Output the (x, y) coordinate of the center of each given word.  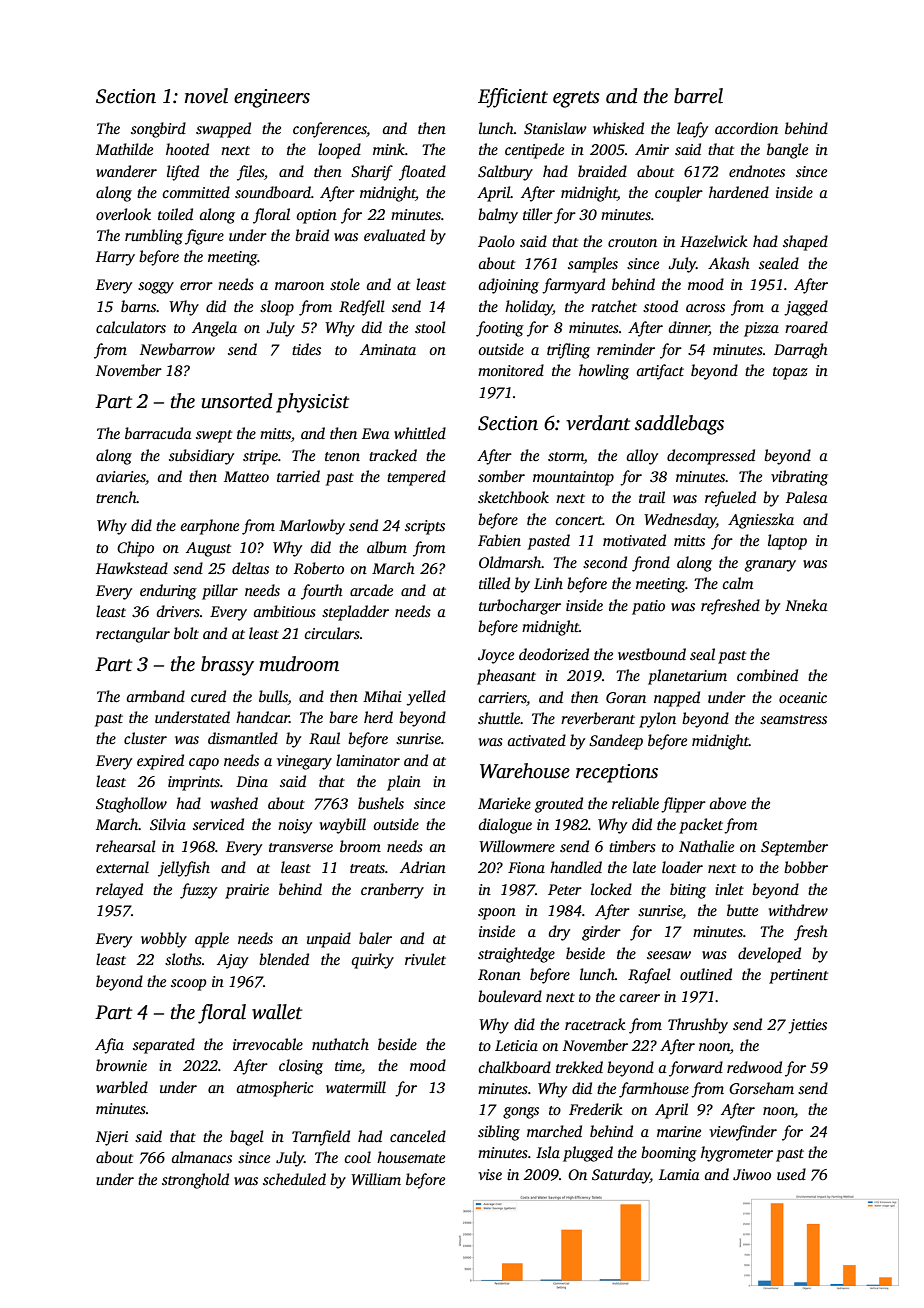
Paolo (496, 241)
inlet (729, 889)
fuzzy (198, 891)
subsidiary (201, 457)
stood (660, 306)
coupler (679, 194)
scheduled (294, 1179)
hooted (187, 149)
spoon (497, 914)
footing (500, 329)
